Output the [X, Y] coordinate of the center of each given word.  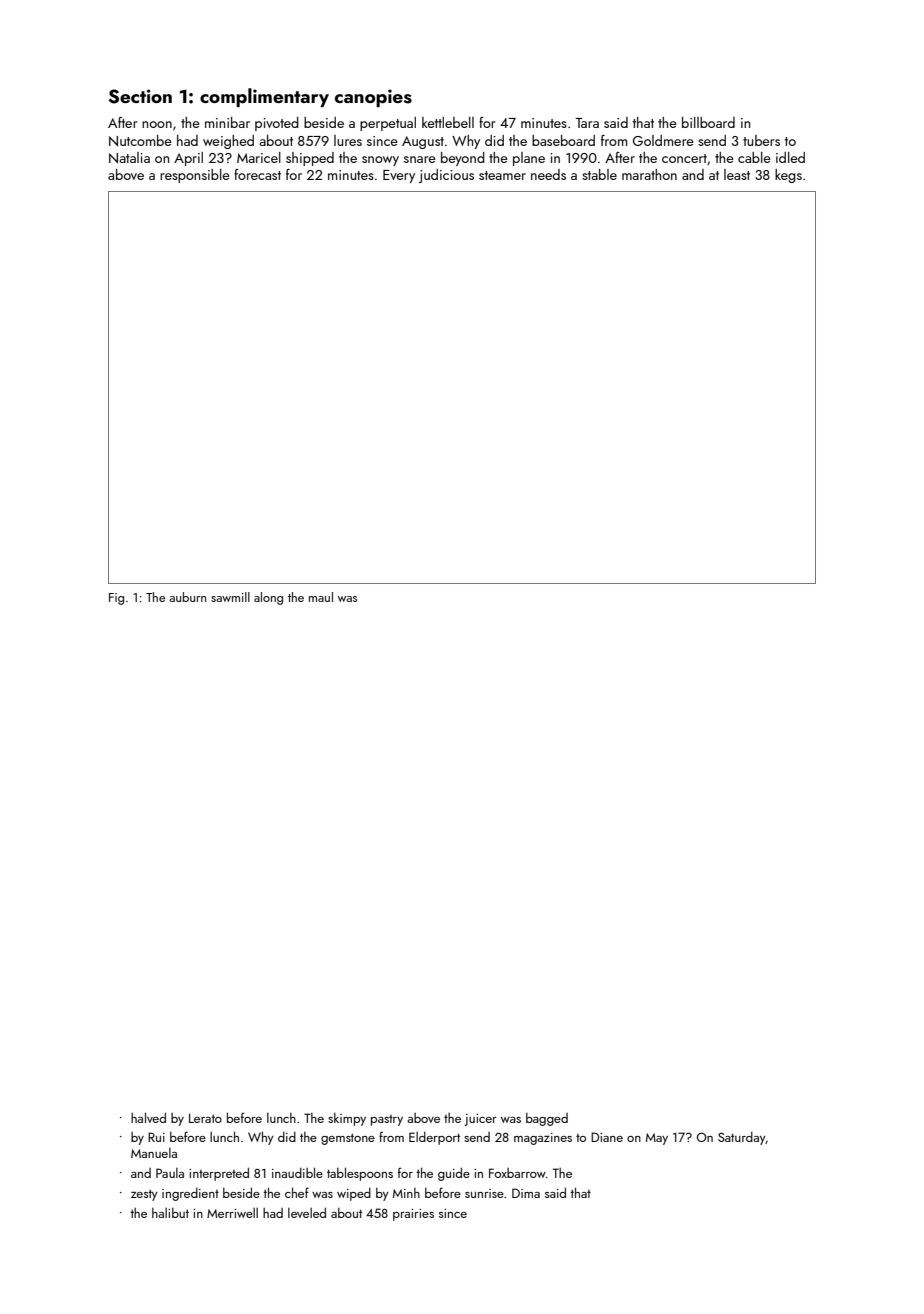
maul [321, 597]
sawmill [230, 597]
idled [790, 157]
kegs [788, 176]
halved [148, 1117]
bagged [547, 1119]
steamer [502, 175]
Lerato [205, 1118]
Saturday [742, 1138]
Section [140, 96]
